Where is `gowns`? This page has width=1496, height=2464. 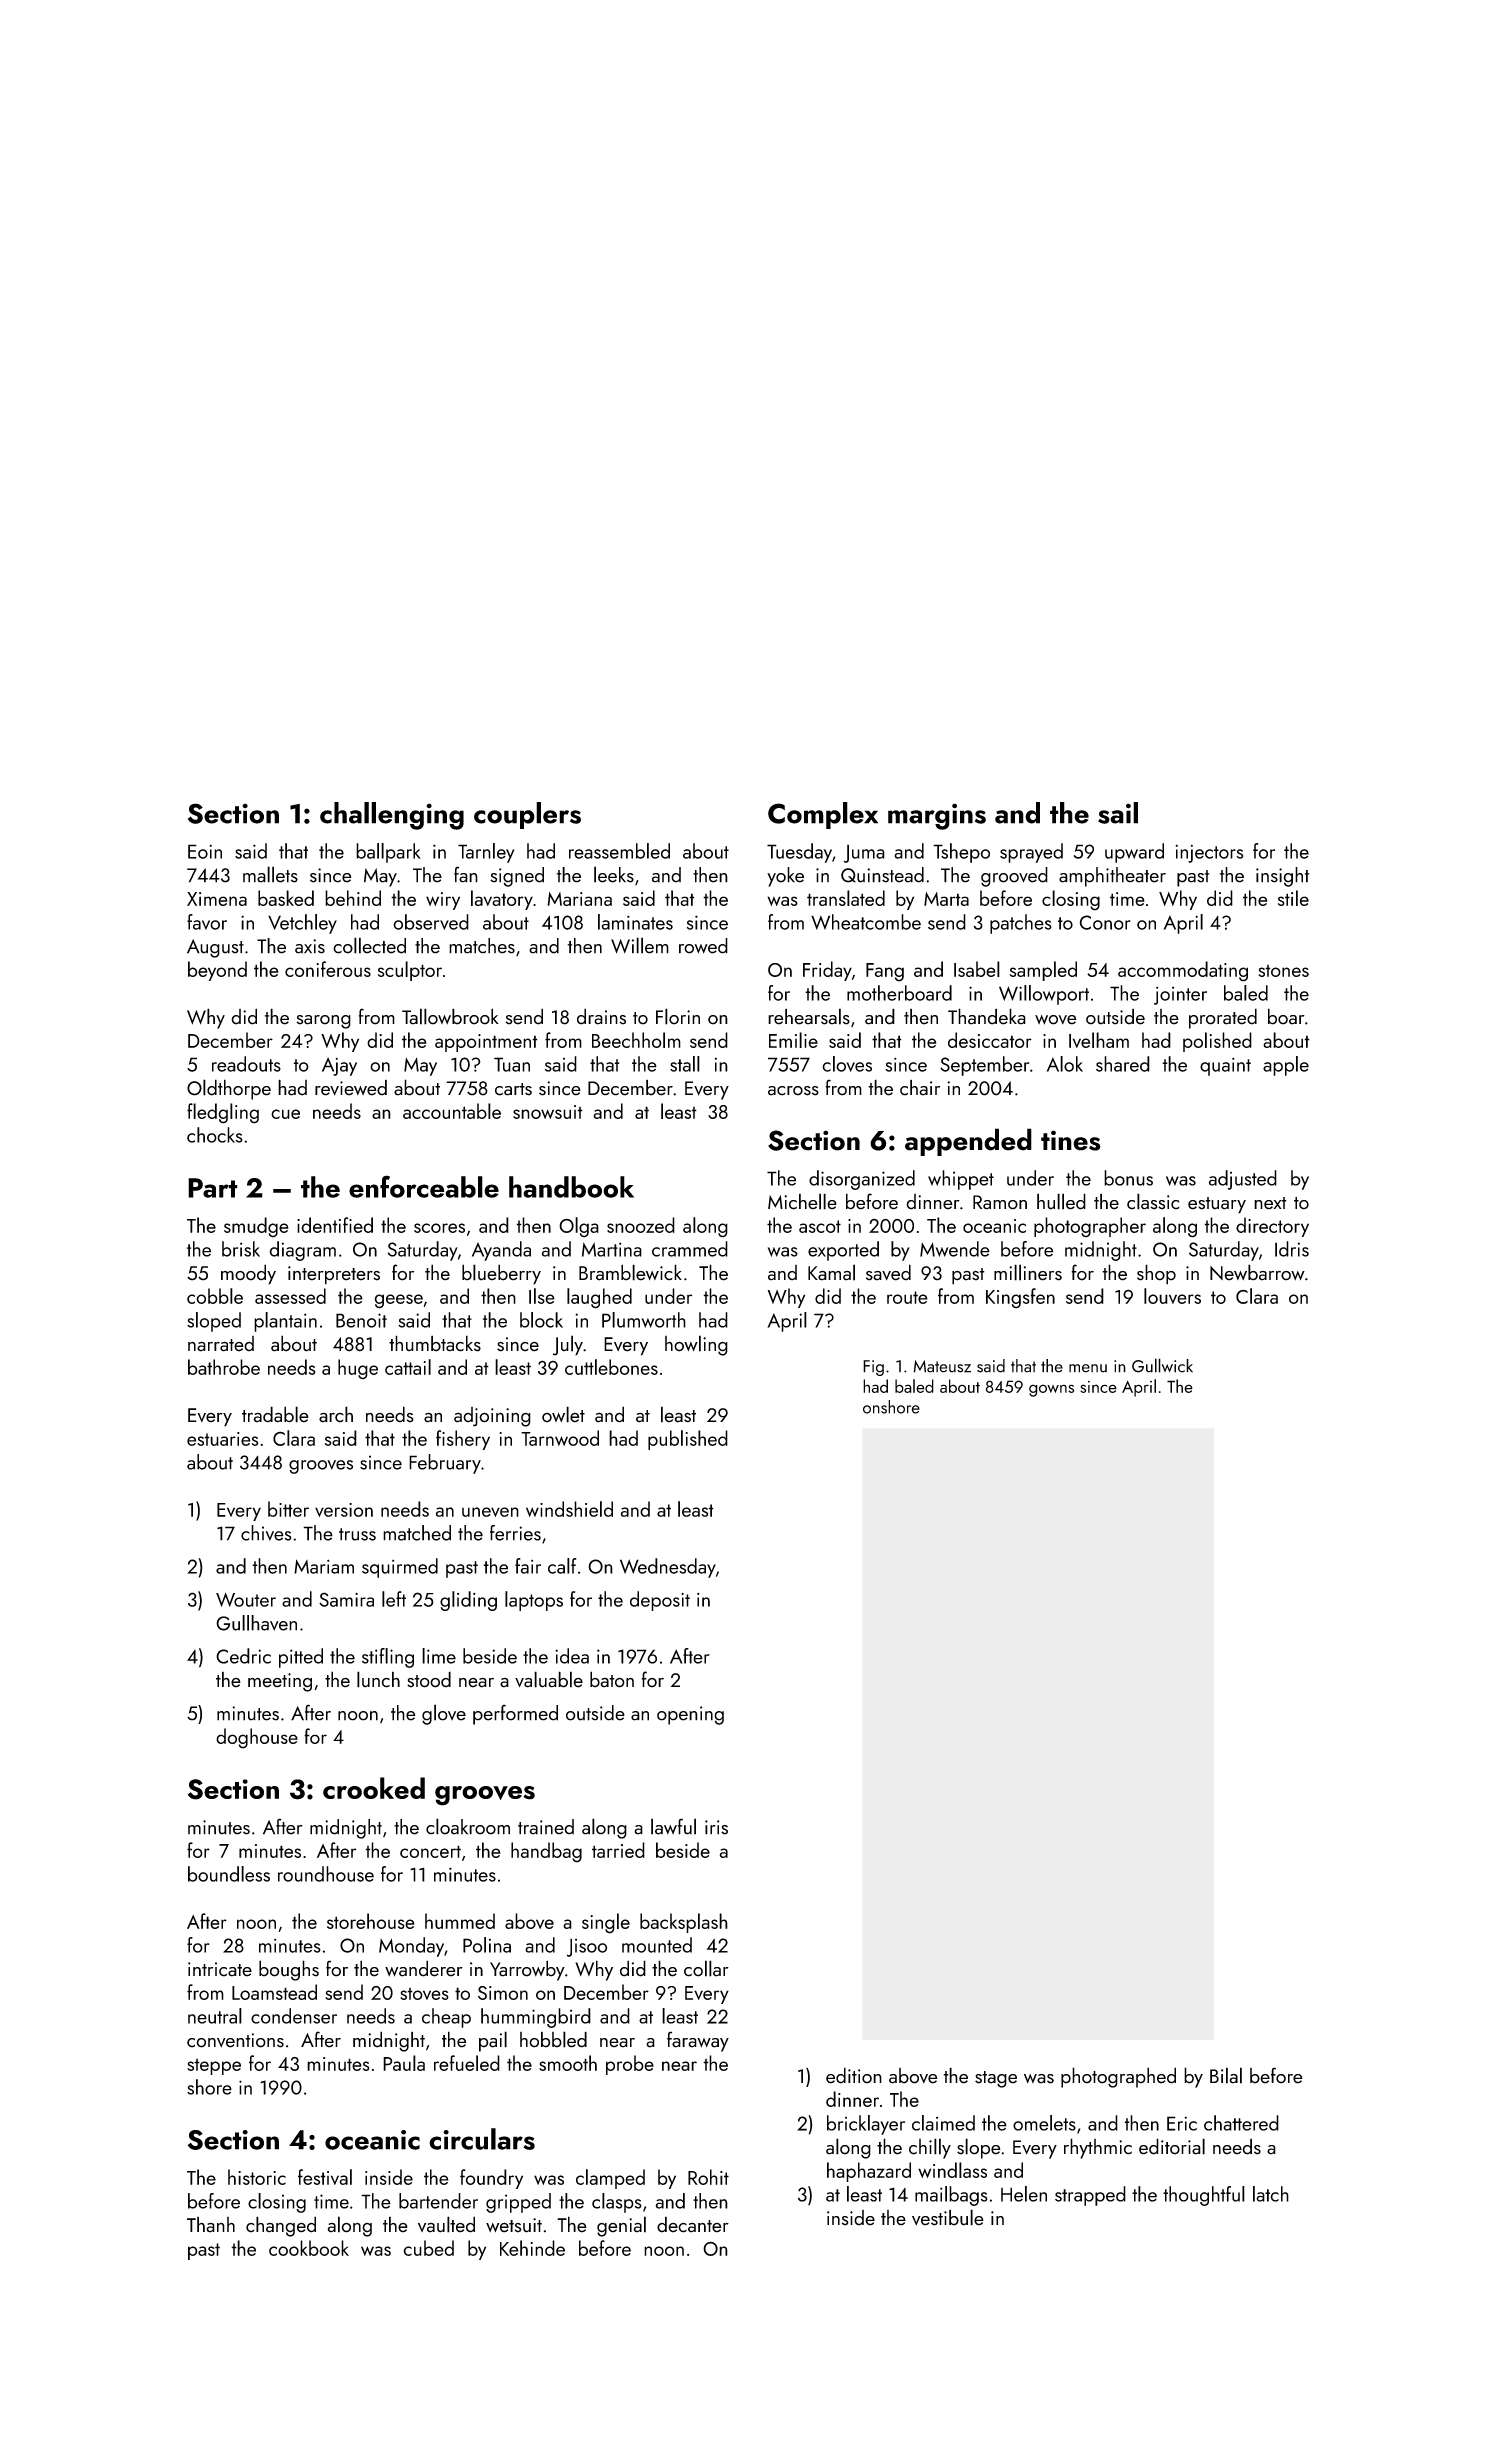
gowns is located at coordinates (1052, 1390).
